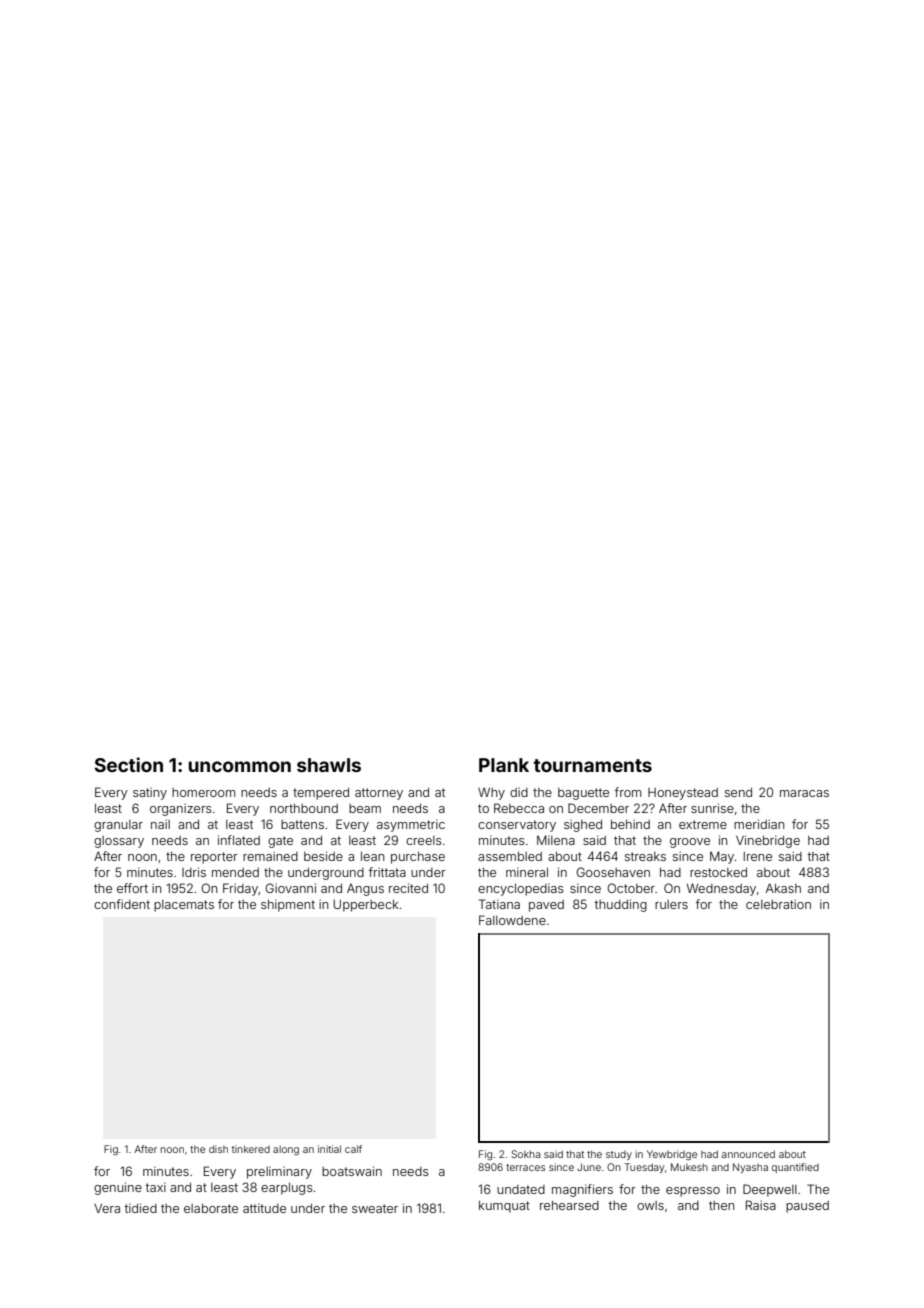 The image size is (924, 1308). What do you see at coordinates (517, 826) in the screenshot?
I see `conservatory` at bounding box center [517, 826].
